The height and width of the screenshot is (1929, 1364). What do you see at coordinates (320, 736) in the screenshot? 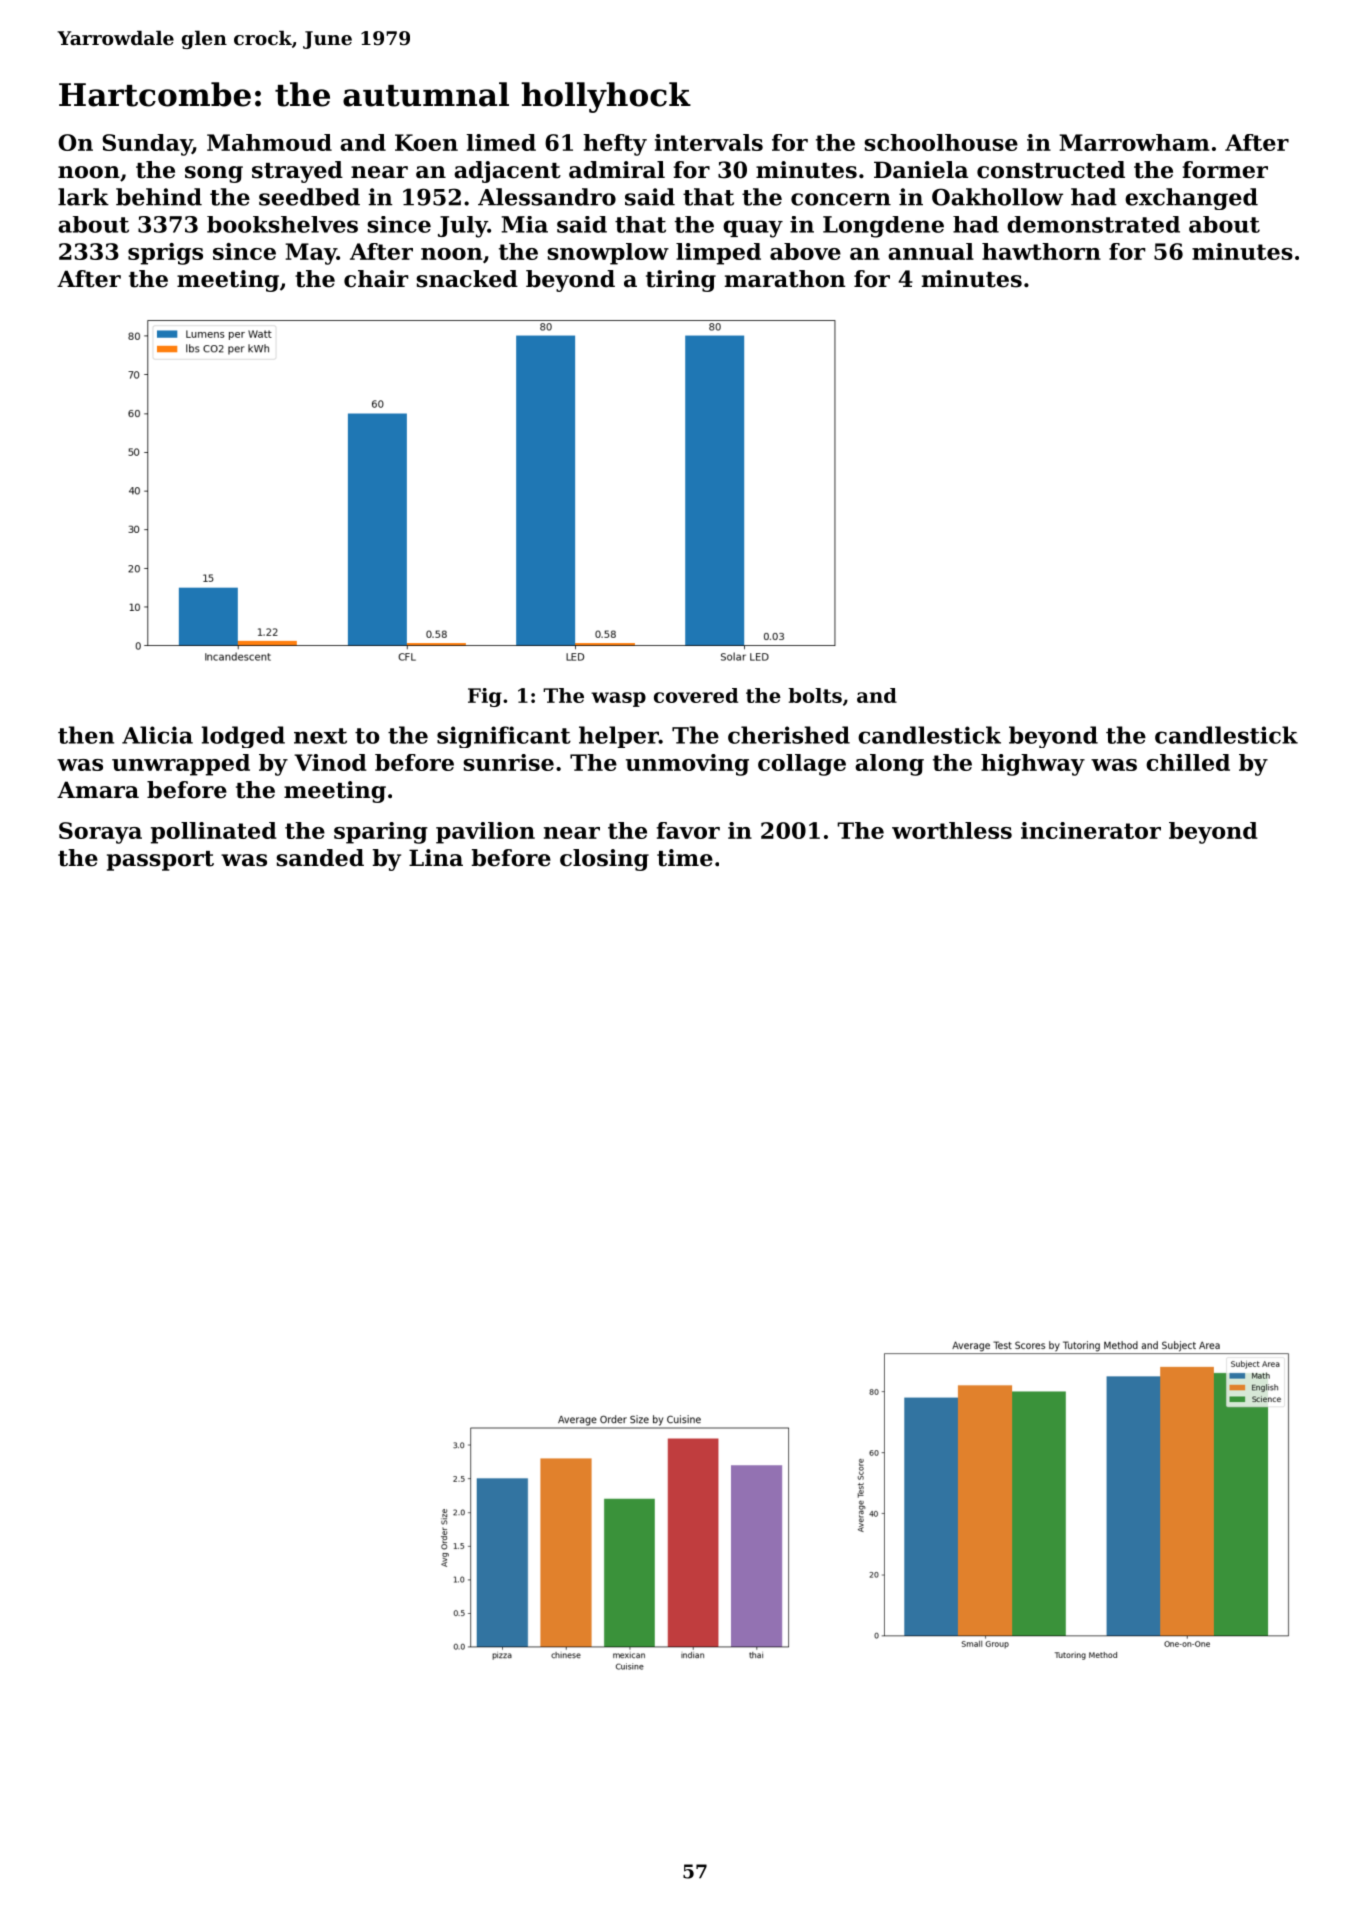
I see `next` at bounding box center [320, 736].
